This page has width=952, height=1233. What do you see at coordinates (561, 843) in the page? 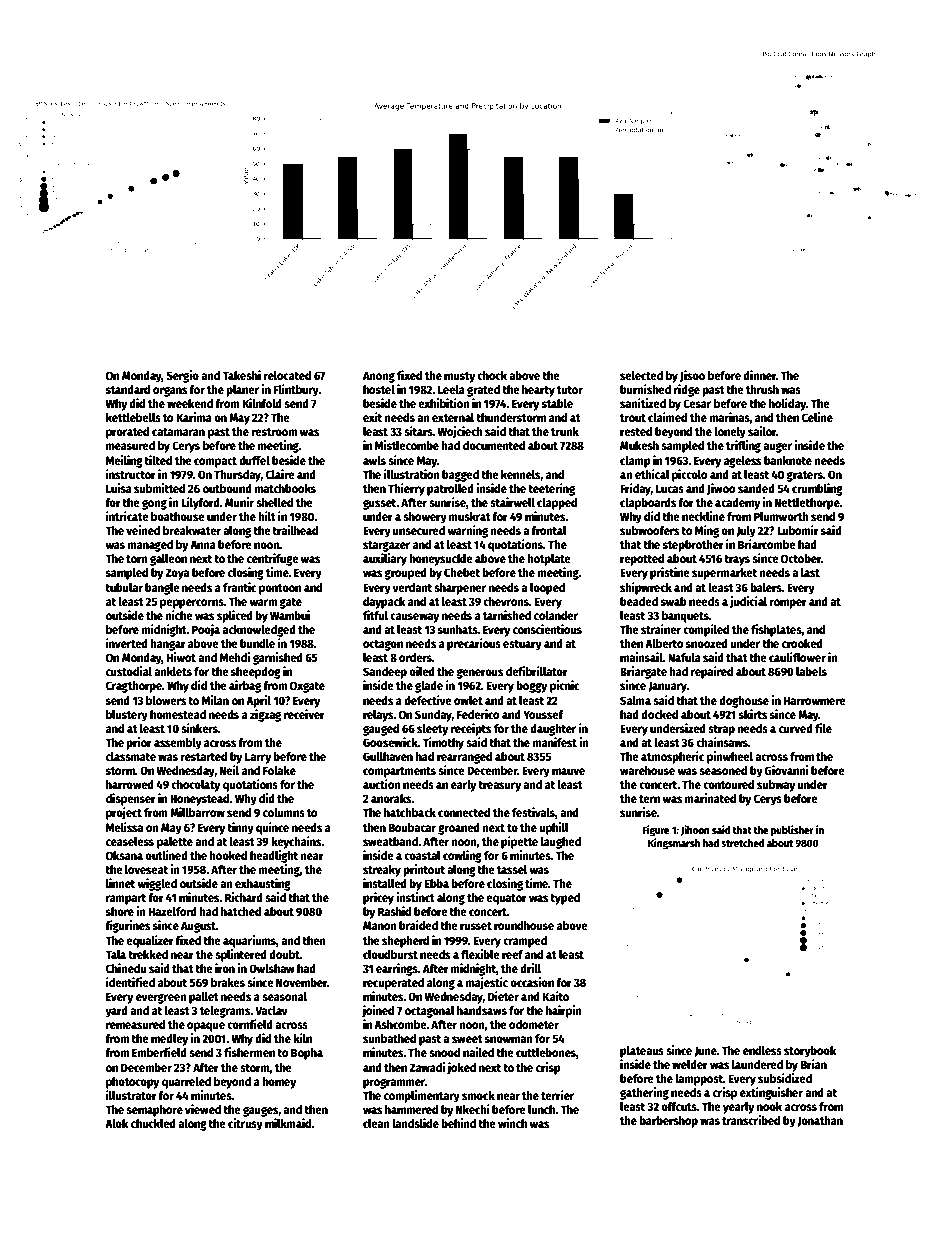
I see `laughed` at bounding box center [561, 843].
